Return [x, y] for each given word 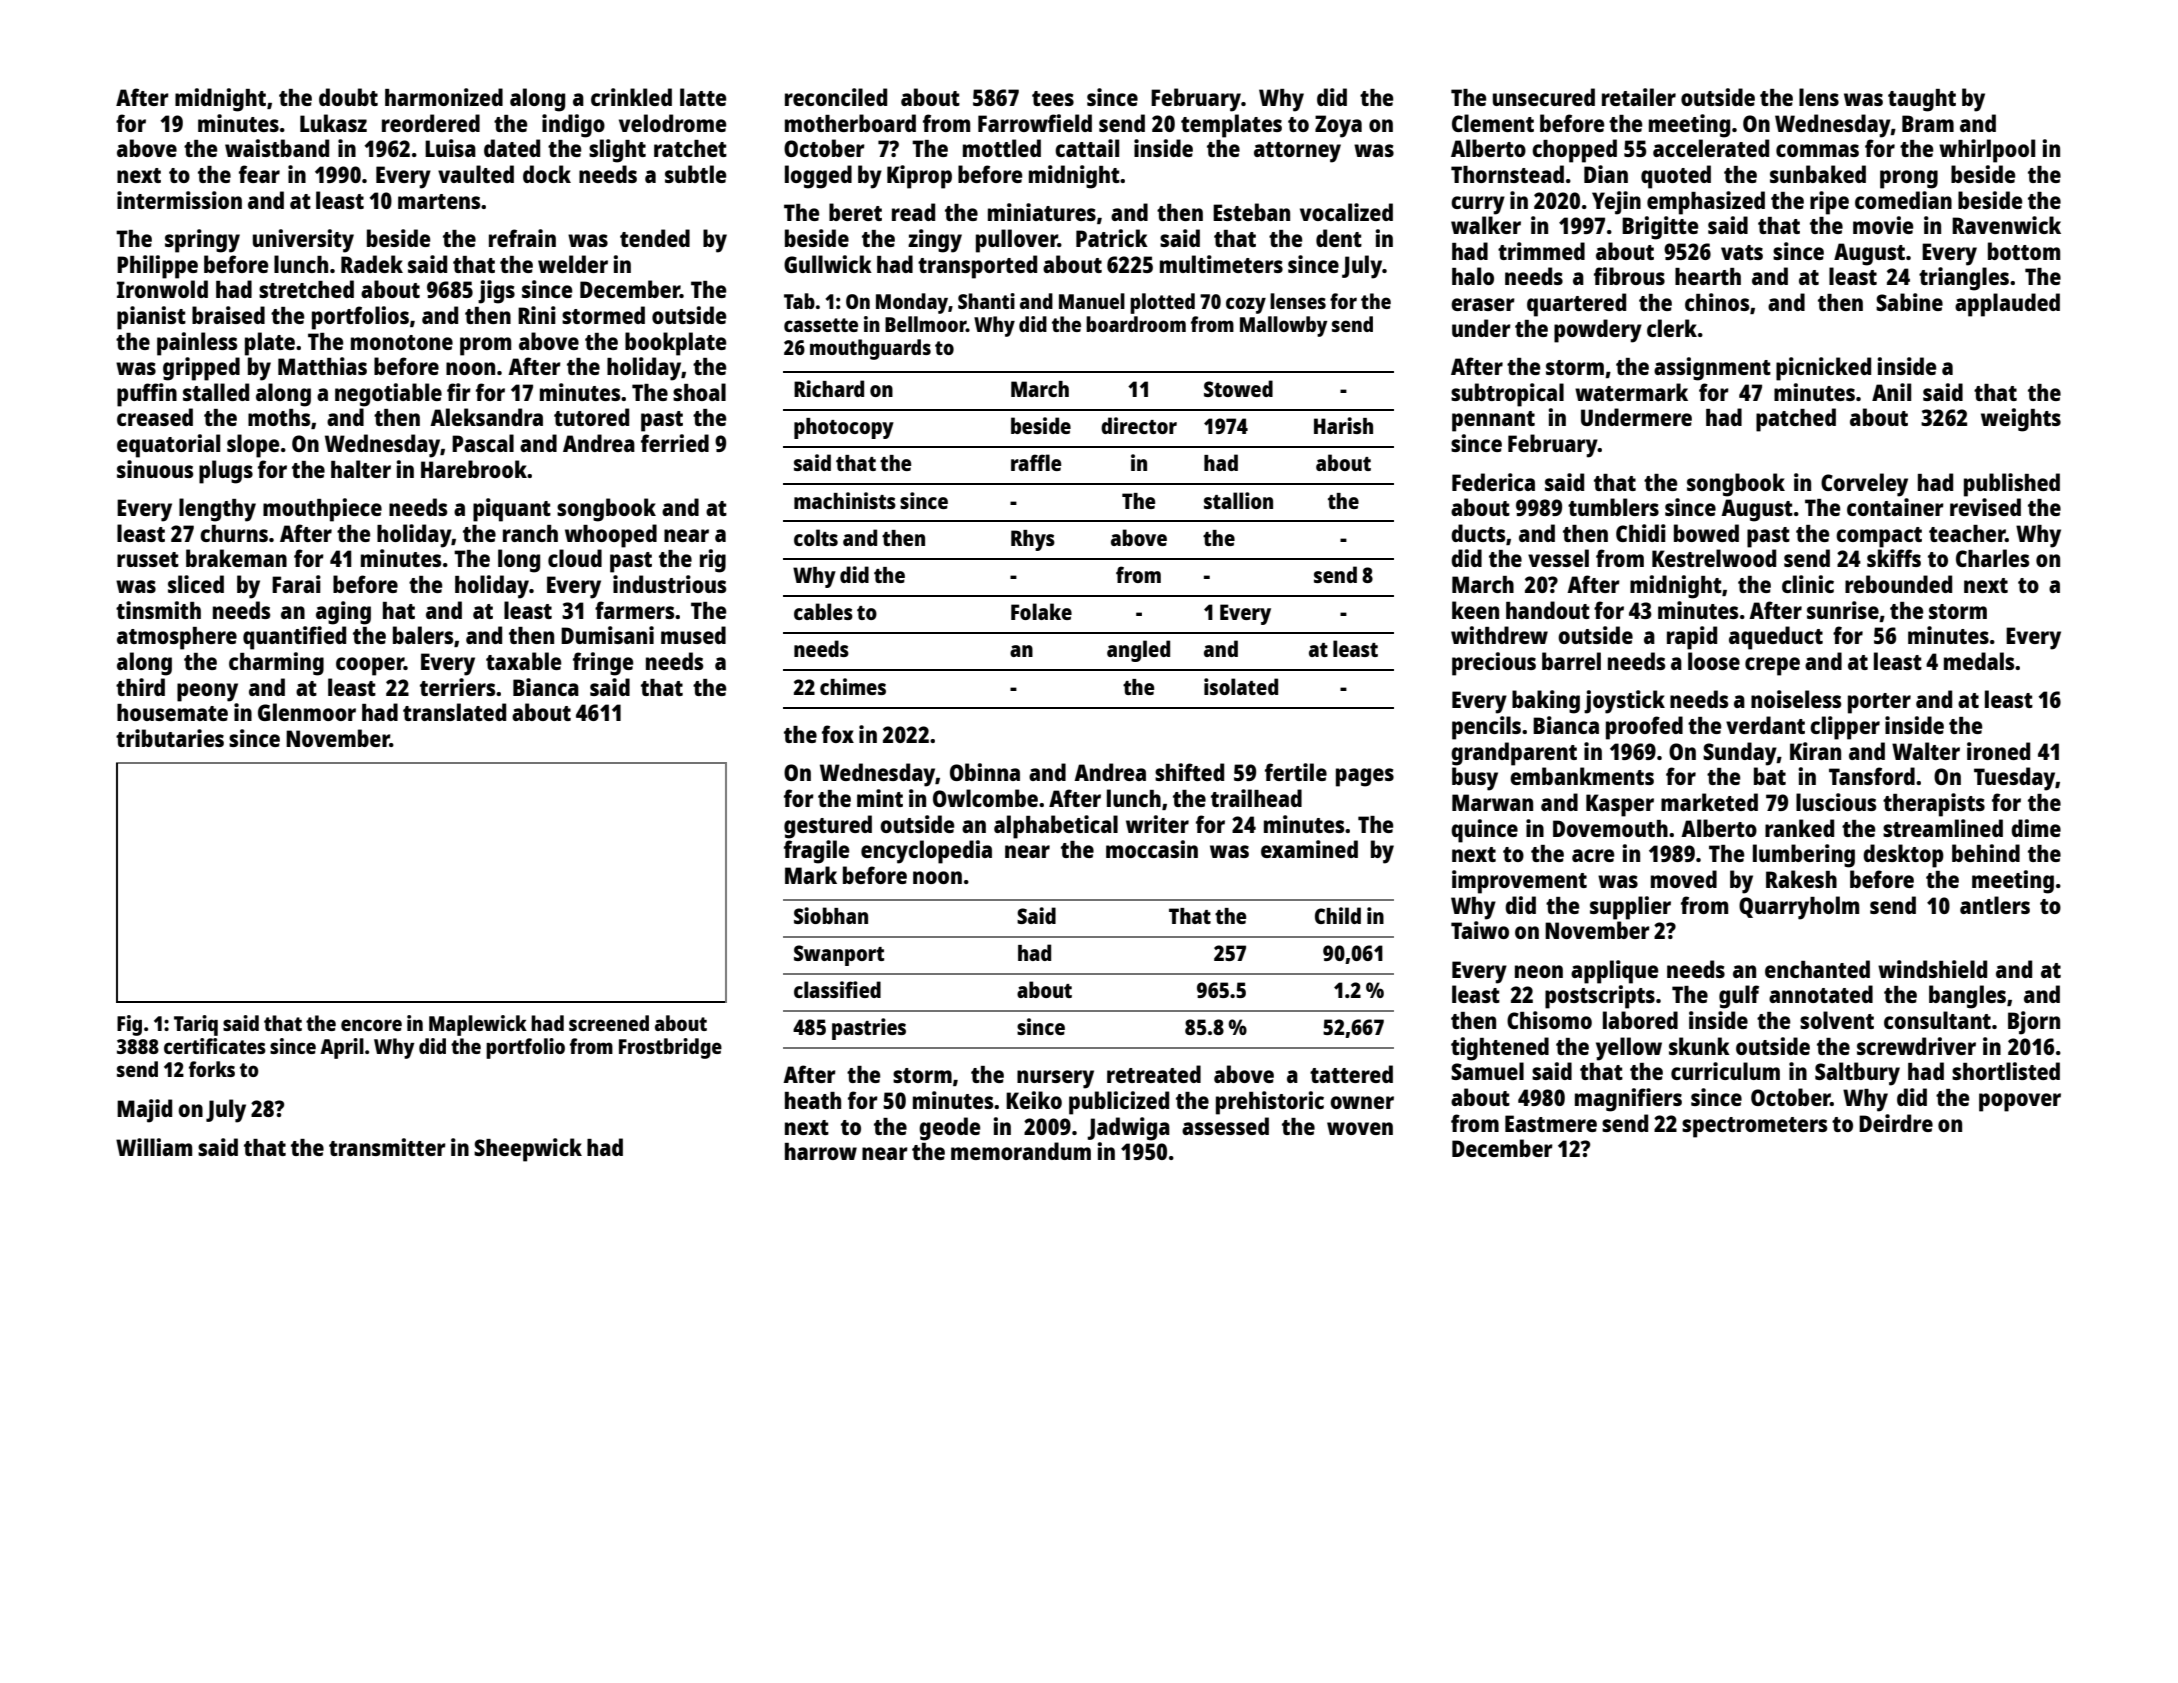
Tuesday [2015, 779]
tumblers [1613, 507]
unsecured [1544, 97]
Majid [144, 1111]
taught [1922, 100]
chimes [853, 686]
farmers [634, 610]
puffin [147, 395]
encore [371, 1025]
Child [1338, 915]
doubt [348, 97]
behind [1986, 853]
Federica [1493, 482]
